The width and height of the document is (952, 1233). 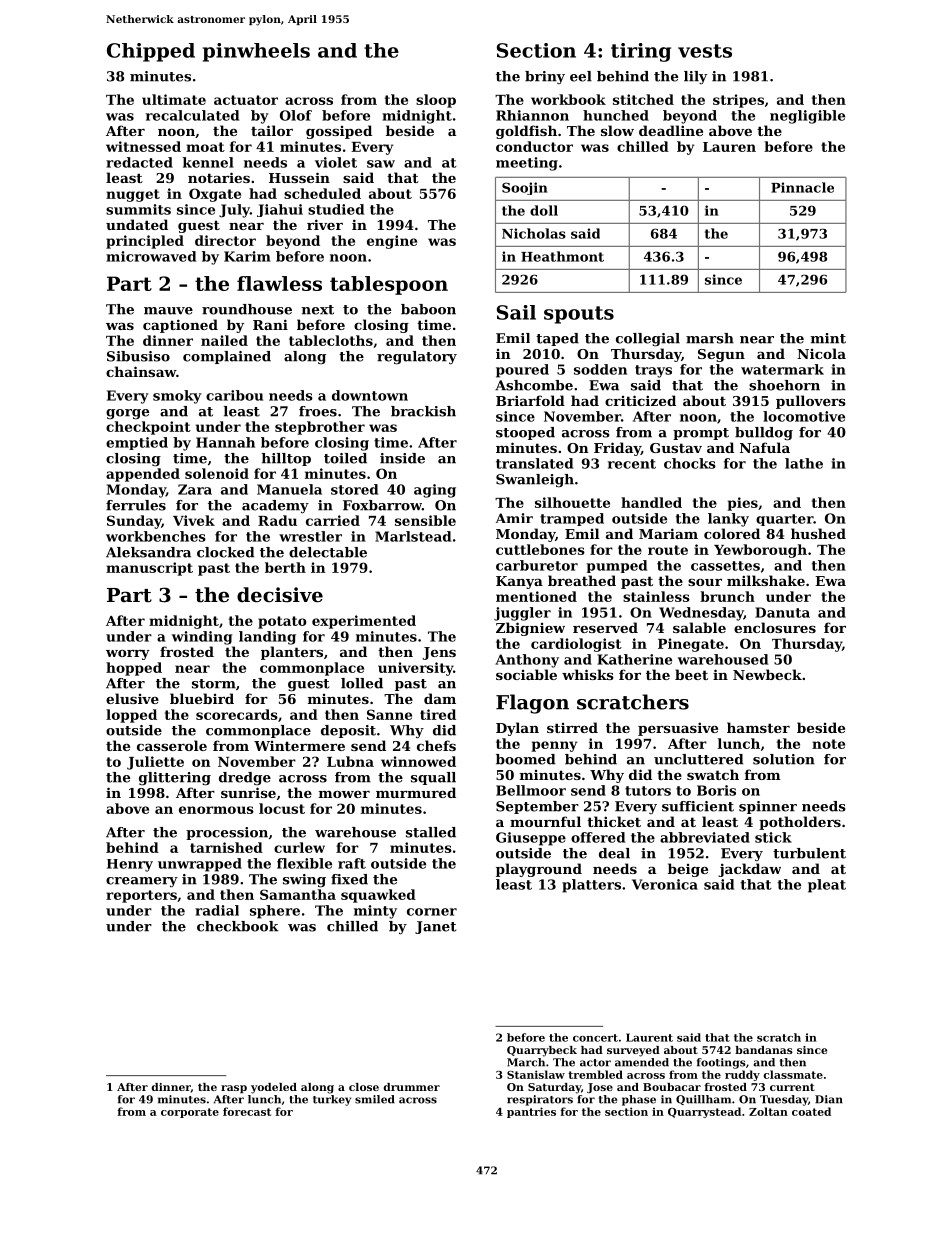 What do you see at coordinates (764, 1050) in the document?
I see `bandanas` at bounding box center [764, 1050].
